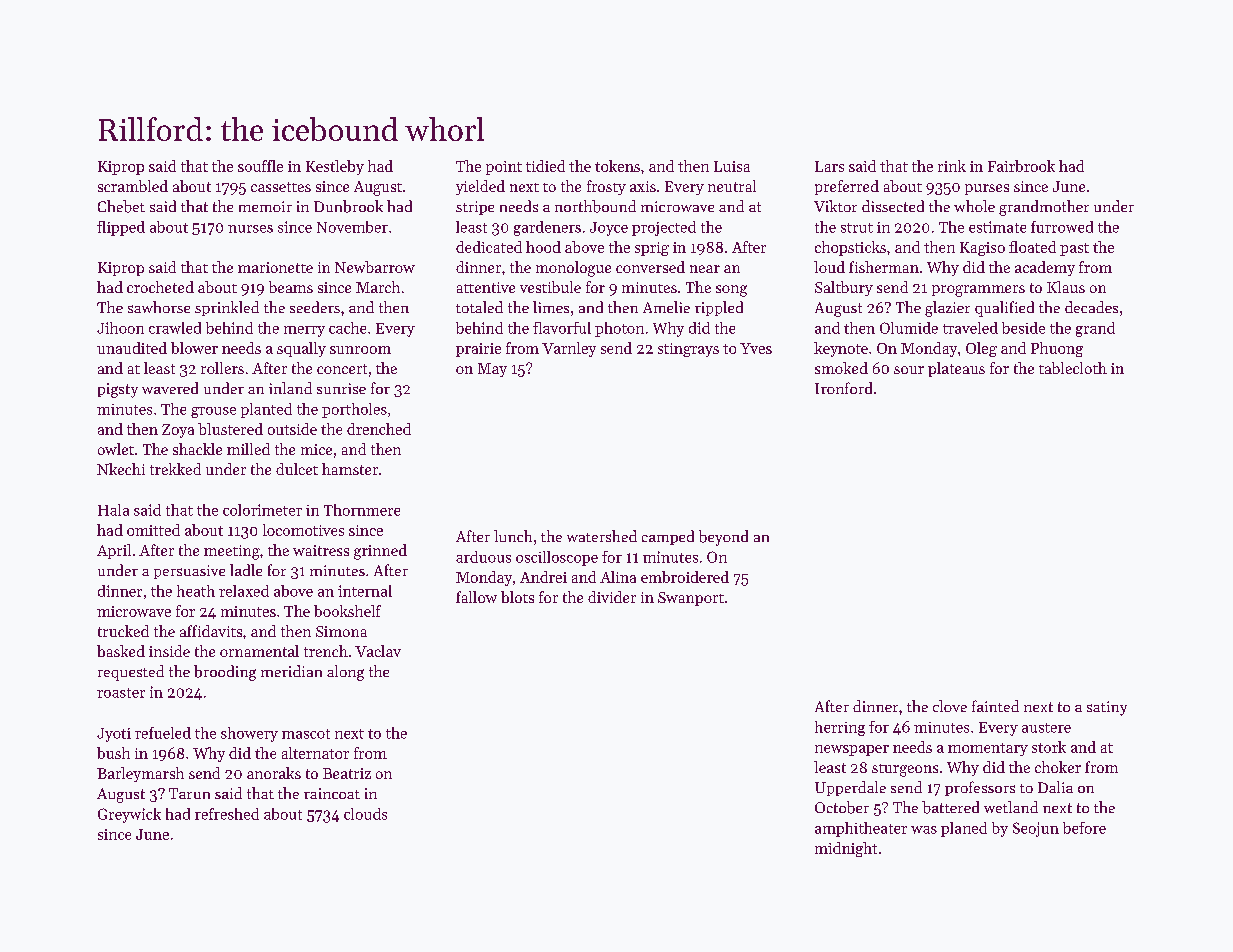 The image size is (1233, 952). Describe the element at coordinates (121, 228) in the page. I see `flipped` at that location.
